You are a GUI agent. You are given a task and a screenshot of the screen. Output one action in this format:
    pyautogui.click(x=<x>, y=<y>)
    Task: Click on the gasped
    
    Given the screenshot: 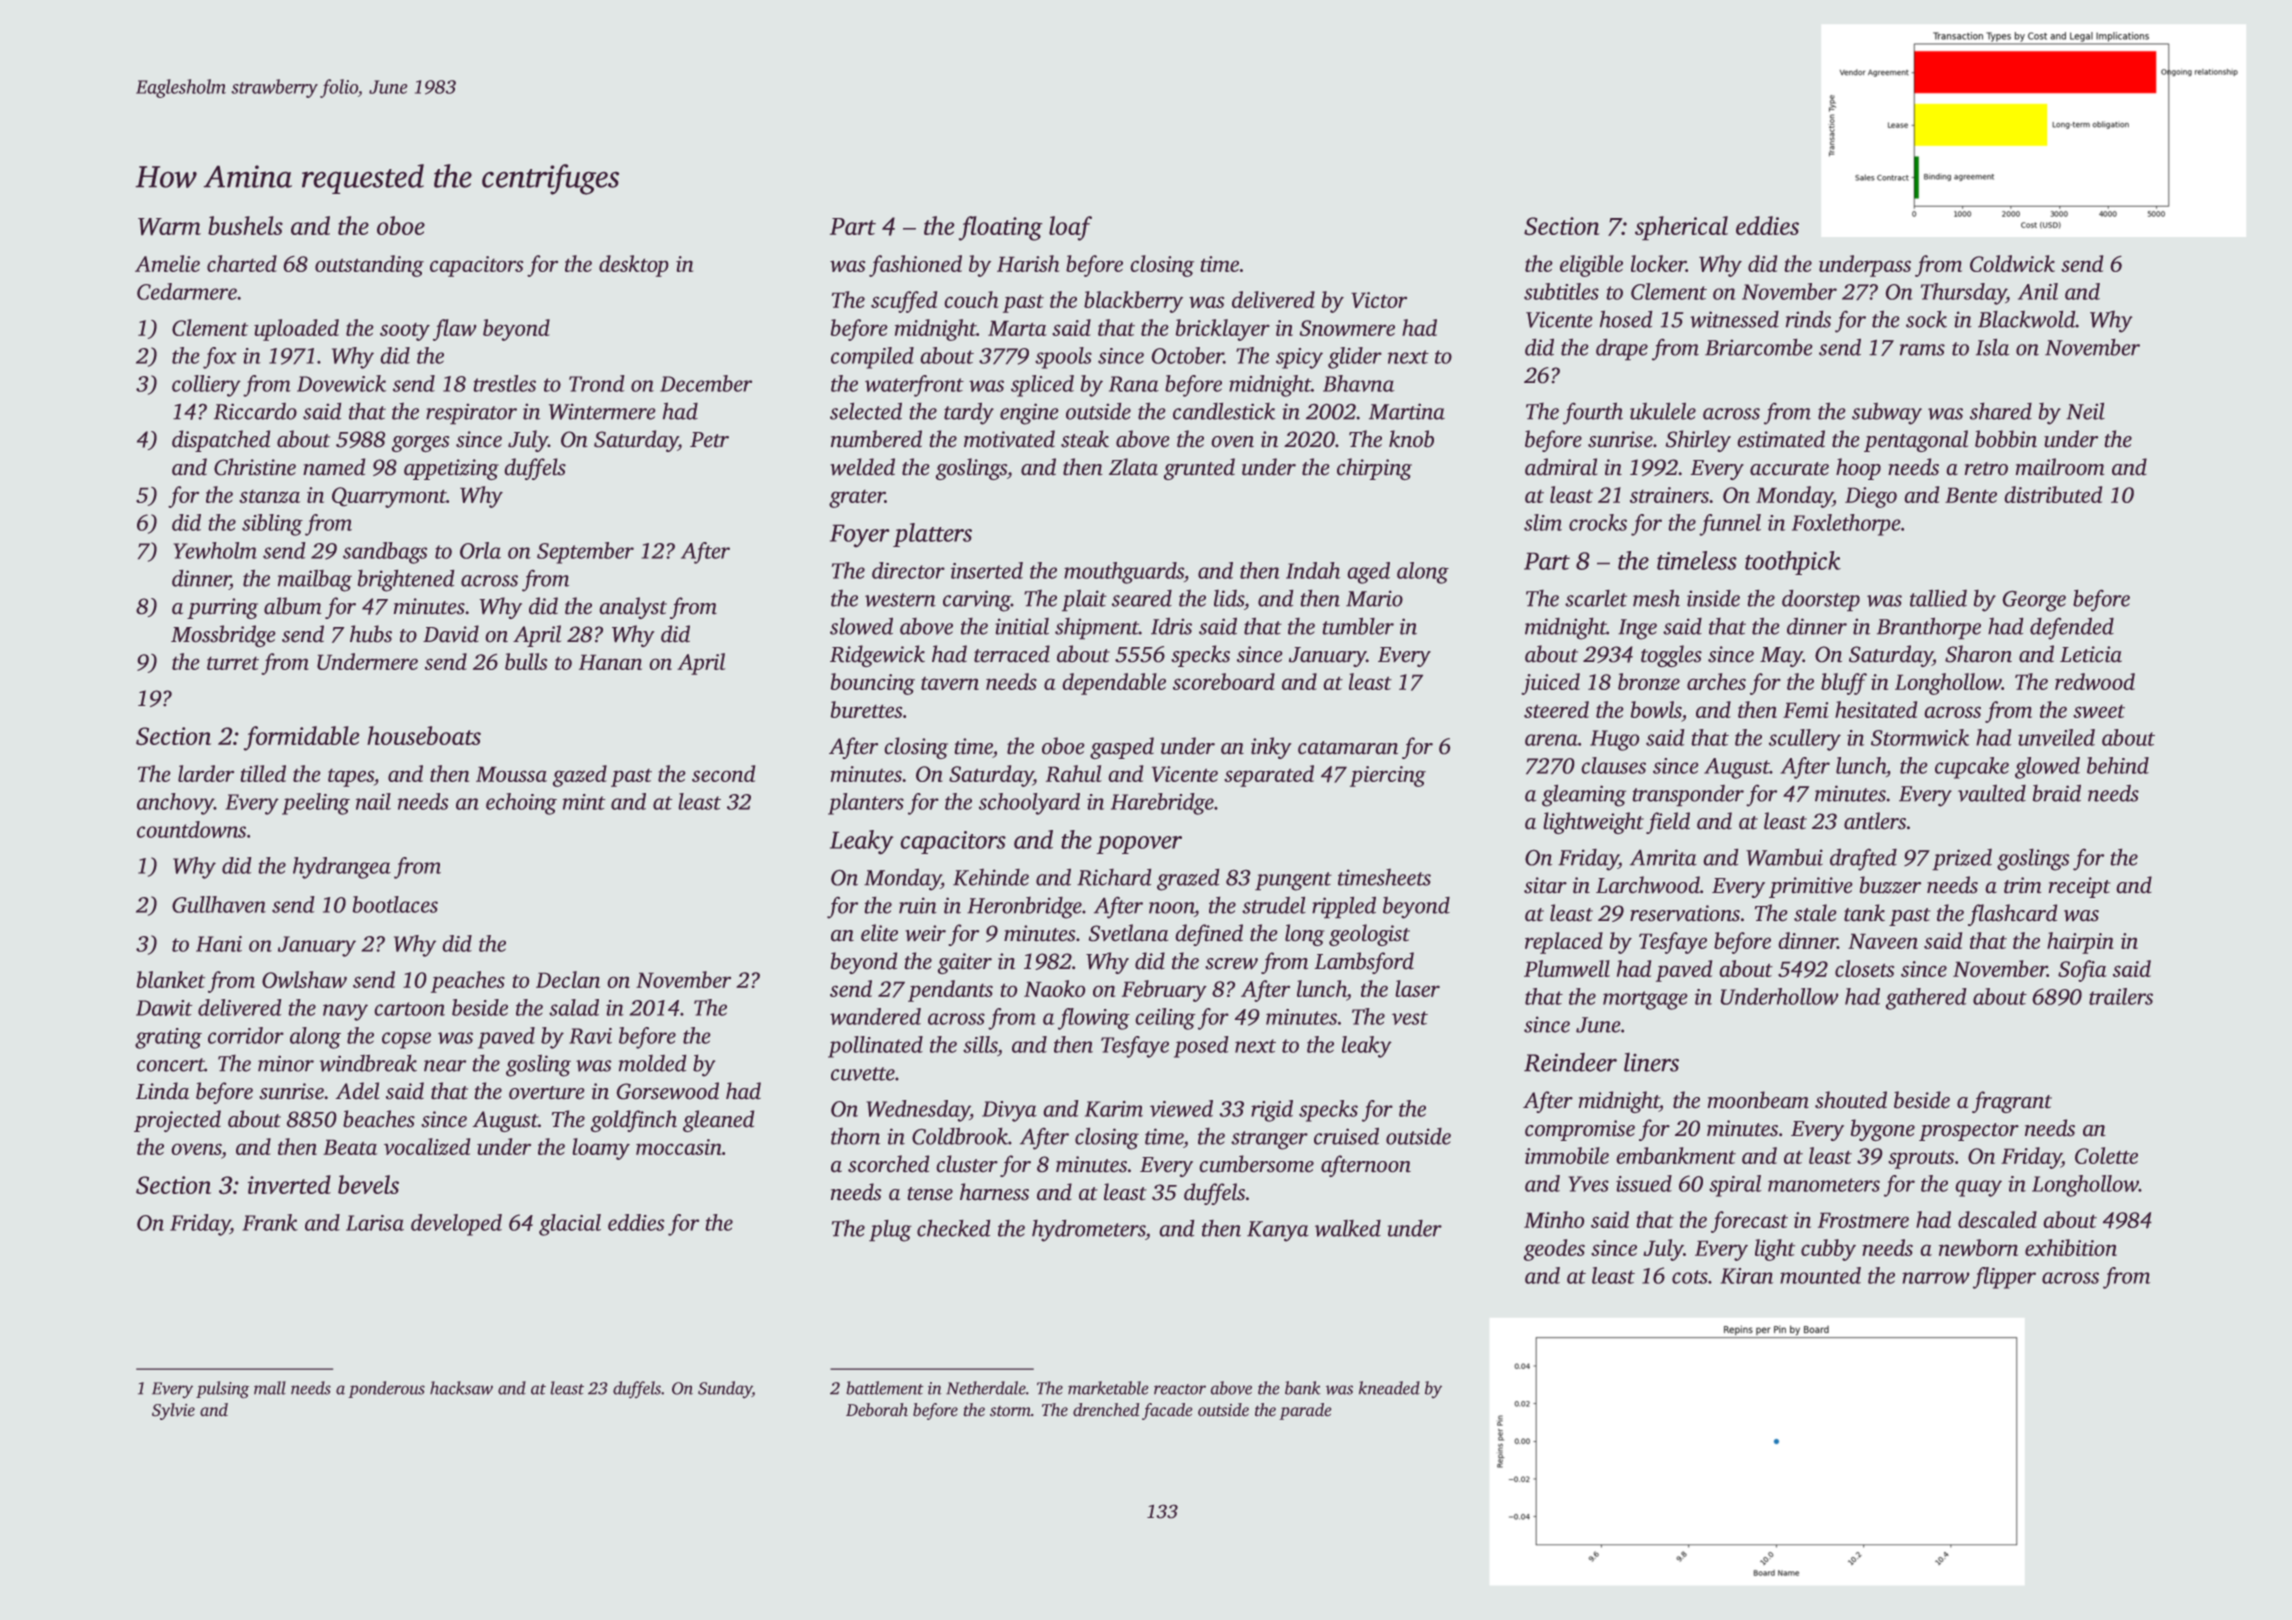 What is the action you would take?
    pyautogui.click(x=1122, y=748)
